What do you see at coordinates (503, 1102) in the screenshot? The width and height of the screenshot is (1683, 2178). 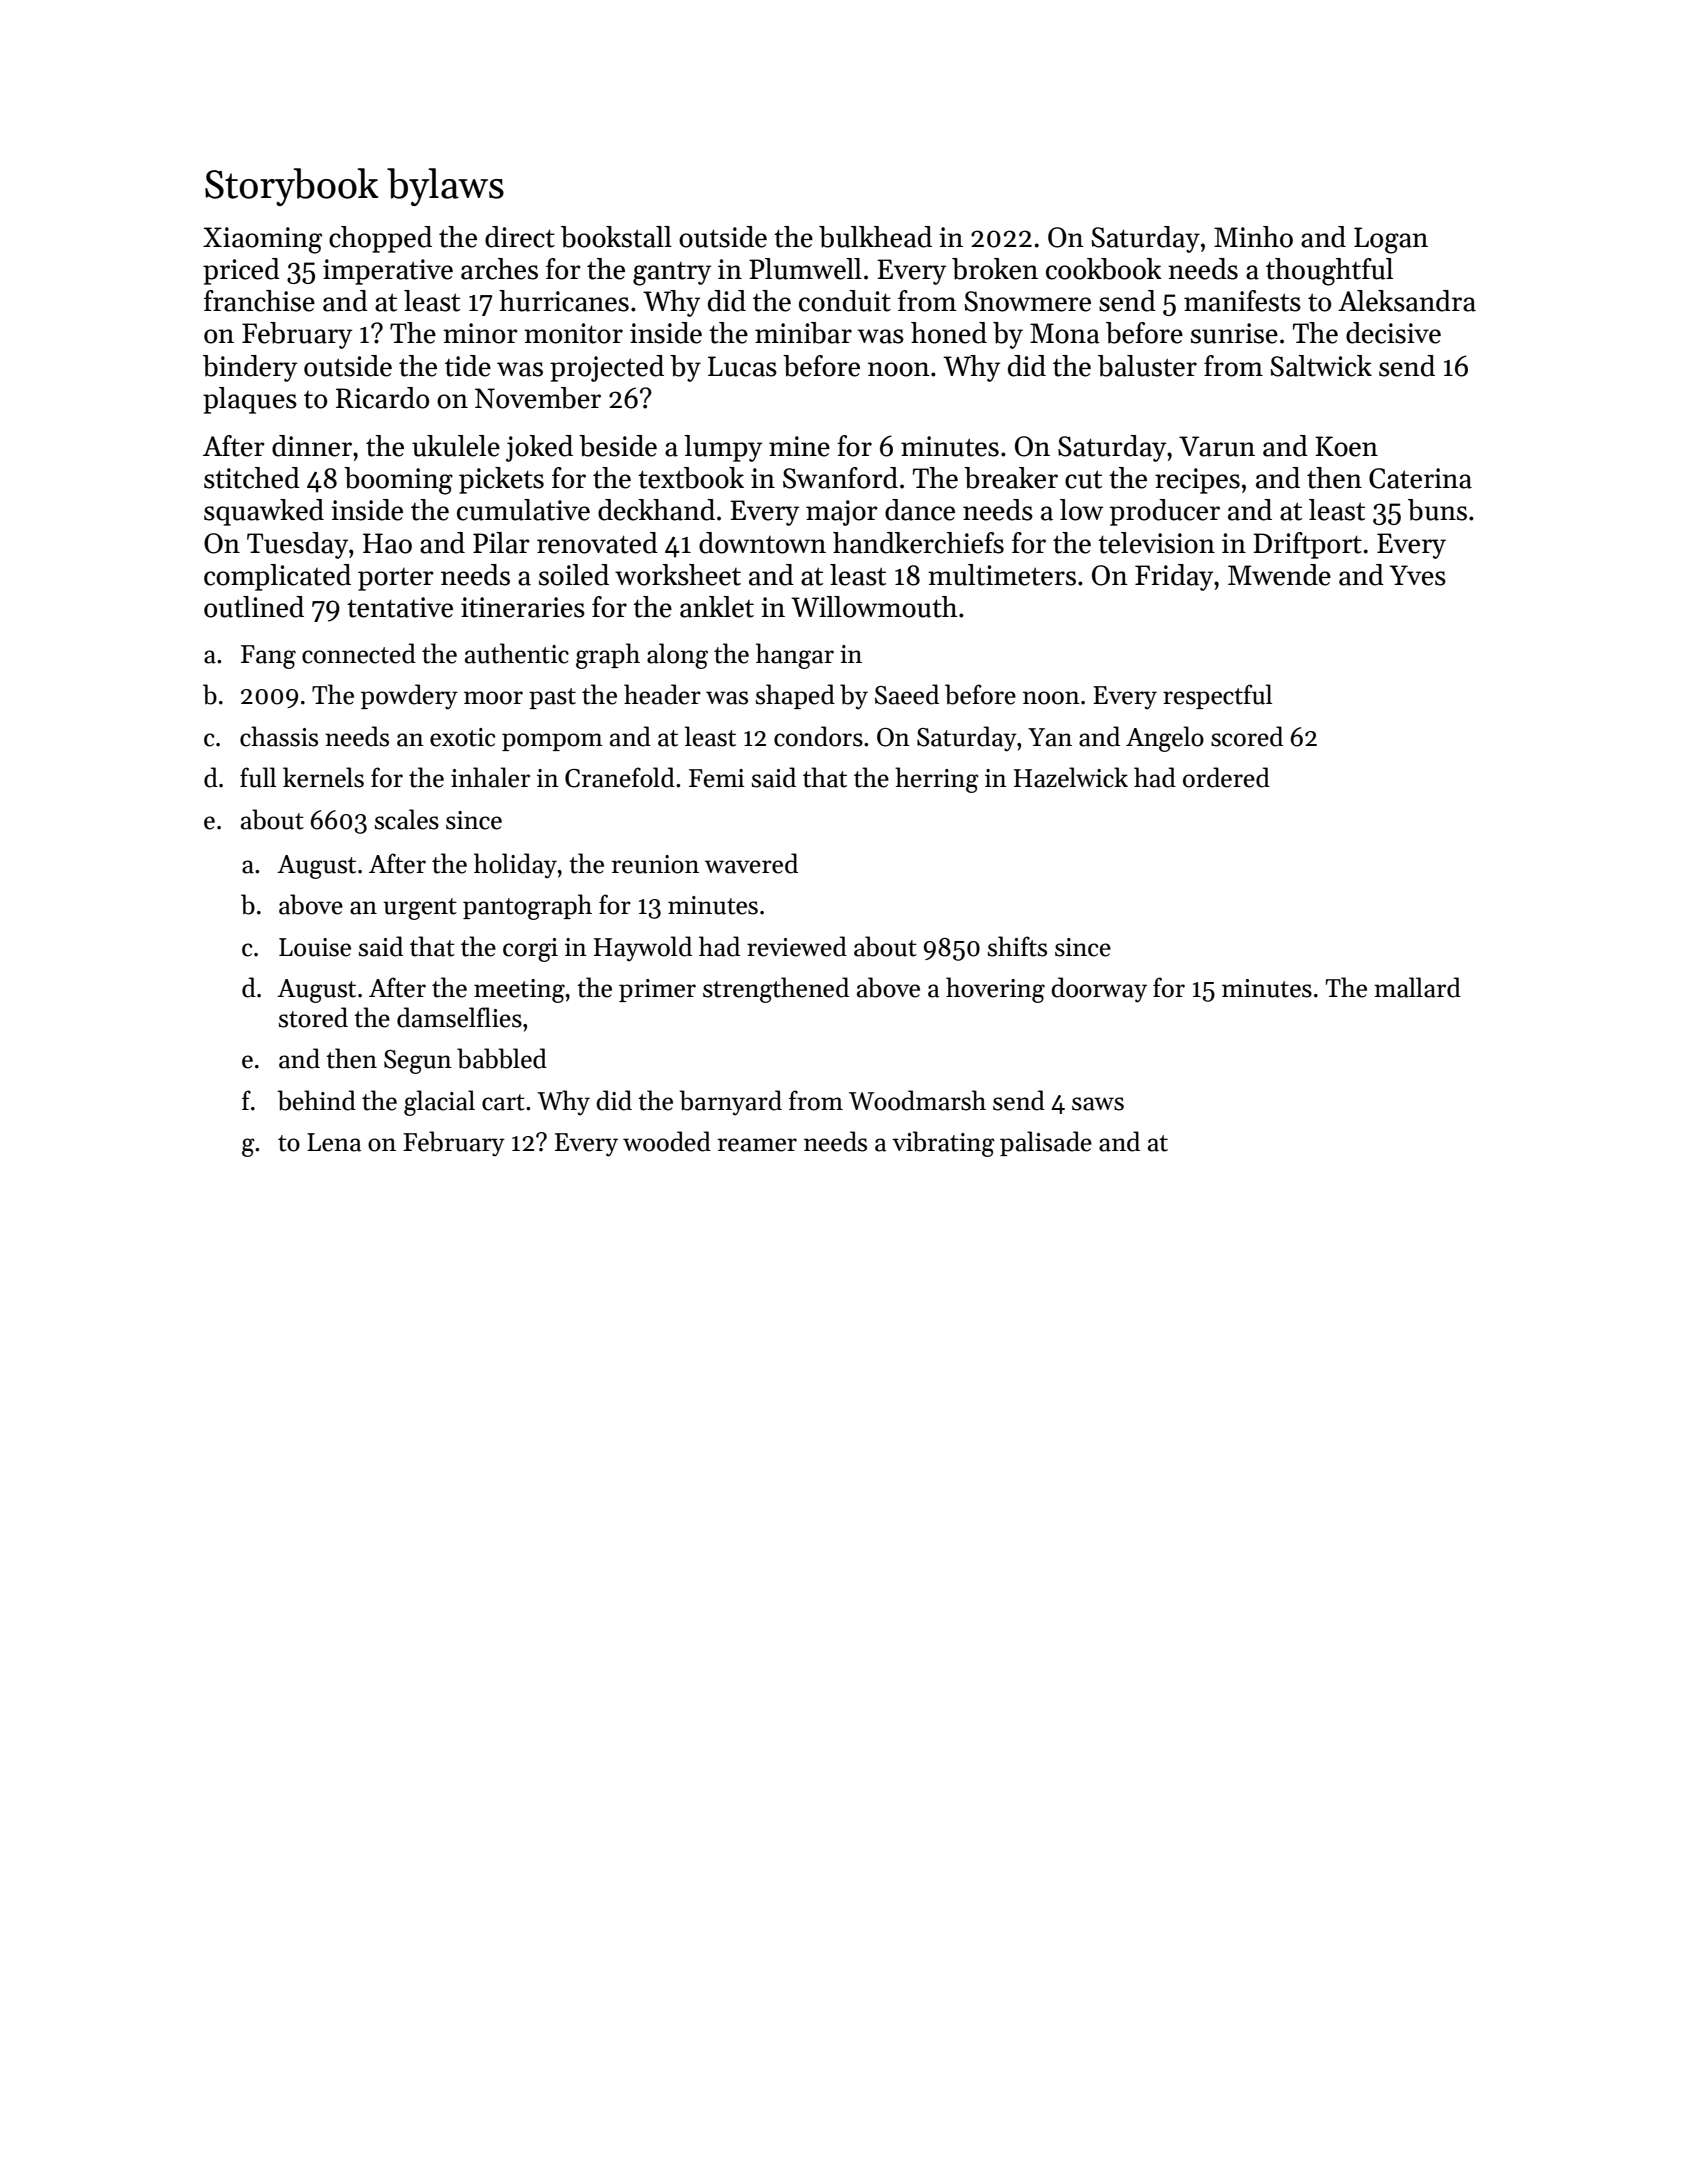 I see `cart` at bounding box center [503, 1102].
